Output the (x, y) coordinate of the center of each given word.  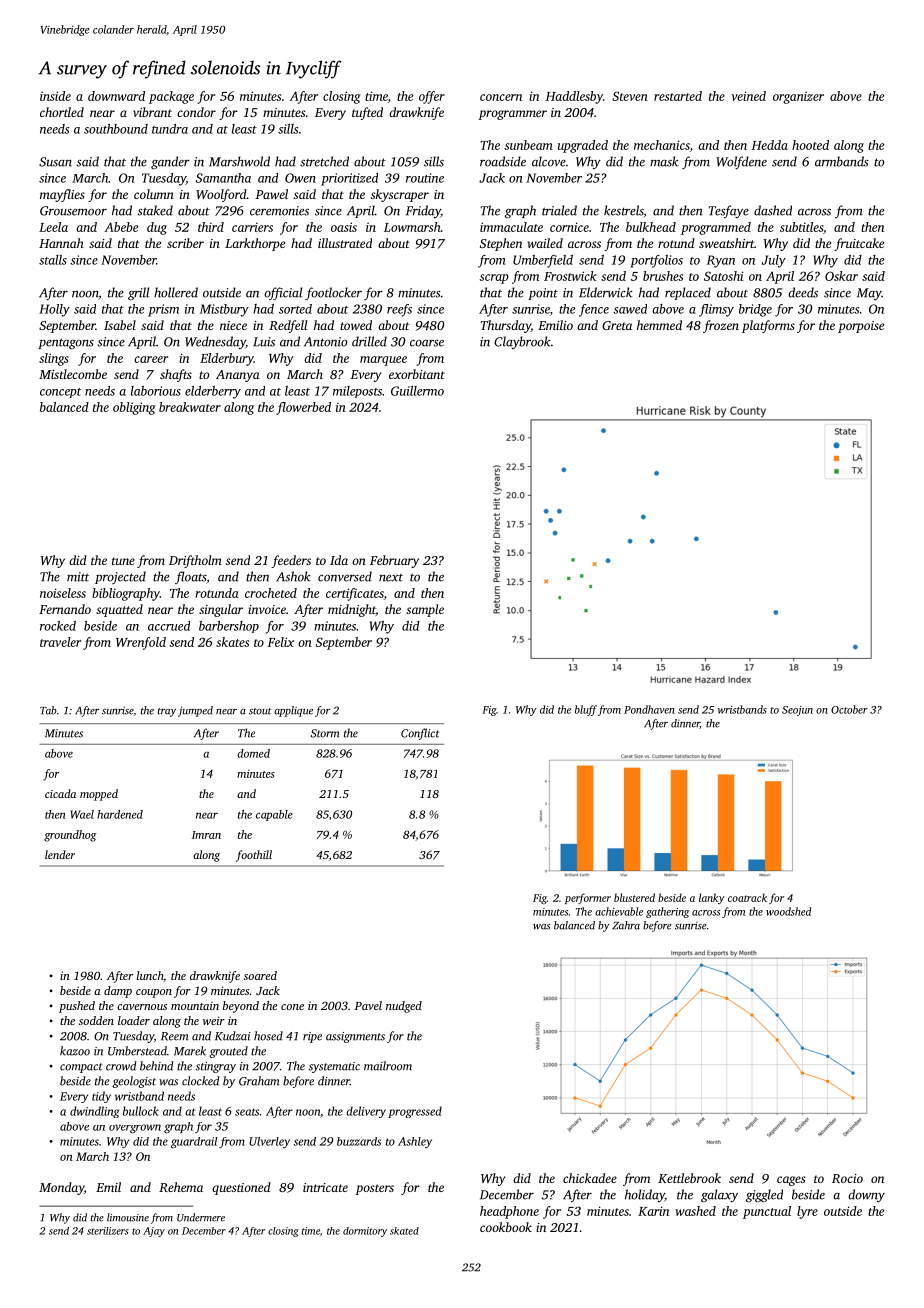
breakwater (190, 407)
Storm (325, 733)
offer (432, 97)
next (391, 578)
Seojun (797, 711)
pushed (77, 1007)
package (171, 97)
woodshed (788, 911)
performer (588, 898)
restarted (678, 96)
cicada (60, 793)
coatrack (747, 897)
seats (247, 1112)
